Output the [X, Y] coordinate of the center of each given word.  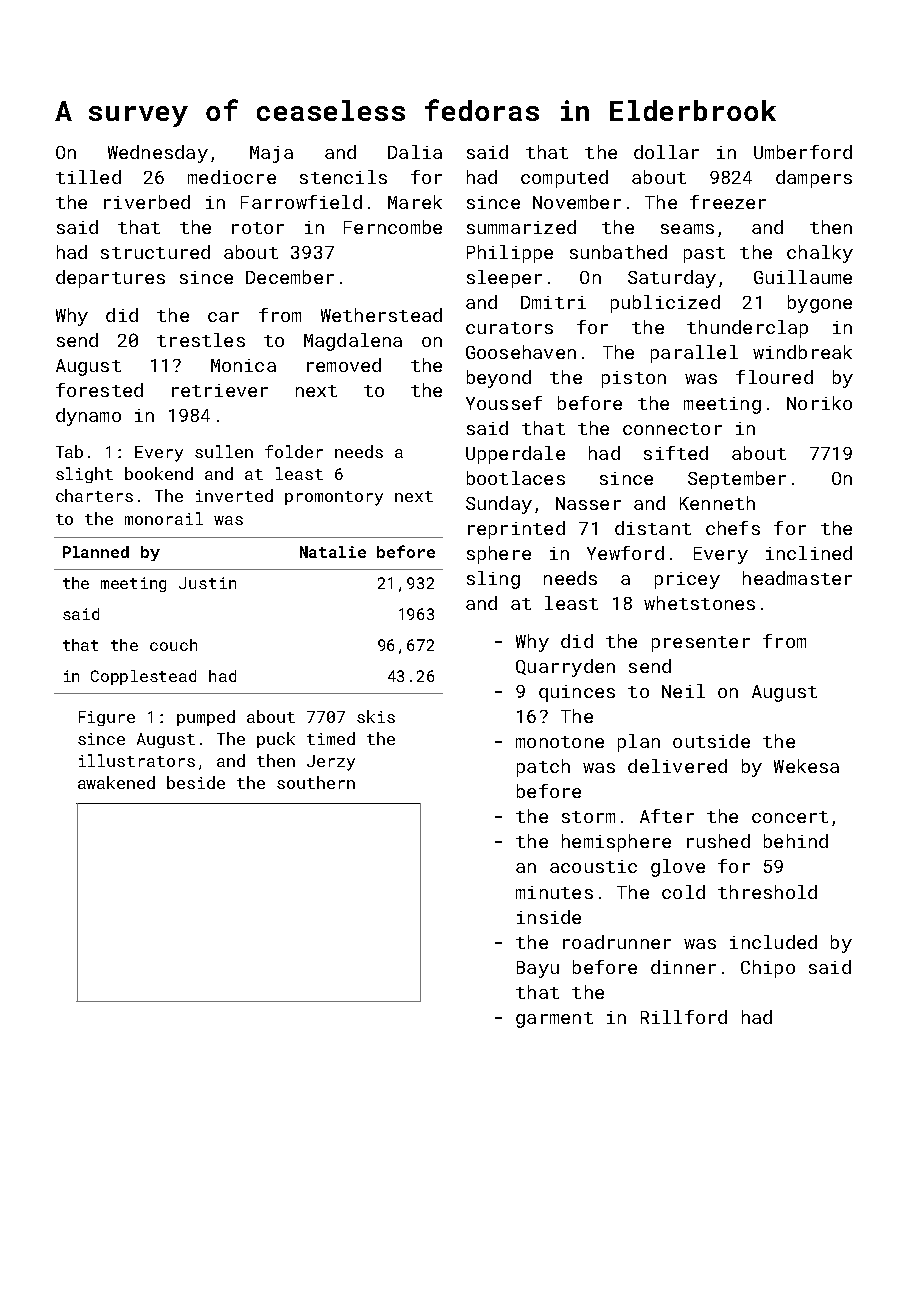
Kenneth [717, 503]
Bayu [538, 969]
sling [493, 580]
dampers [814, 179]
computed [564, 179]
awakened [116, 782]
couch [173, 645]
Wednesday [158, 154]
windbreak [802, 352]
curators [509, 328]
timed [331, 738]
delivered [677, 766]
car [223, 317]
